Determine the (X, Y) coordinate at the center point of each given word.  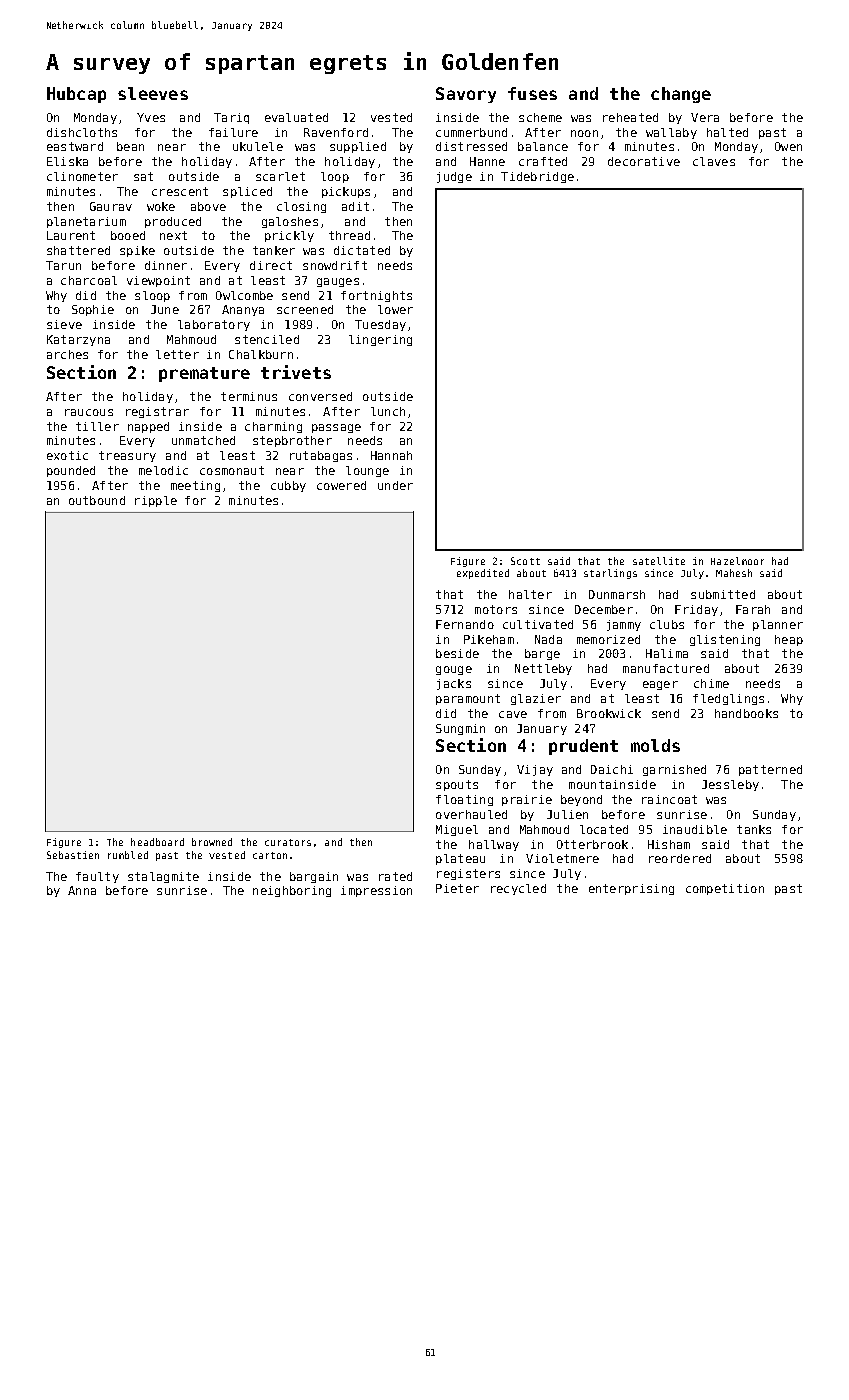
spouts (457, 785)
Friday (696, 610)
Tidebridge (537, 177)
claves (714, 161)
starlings (610, 574)
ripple (156, 501)
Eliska (67, 161)
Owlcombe (244, 295)
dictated (362, 250)
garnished (674, 770)
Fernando (465, 624)
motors (496, 609)
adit (355, 206)
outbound (97, 500)
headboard (157, 842)
